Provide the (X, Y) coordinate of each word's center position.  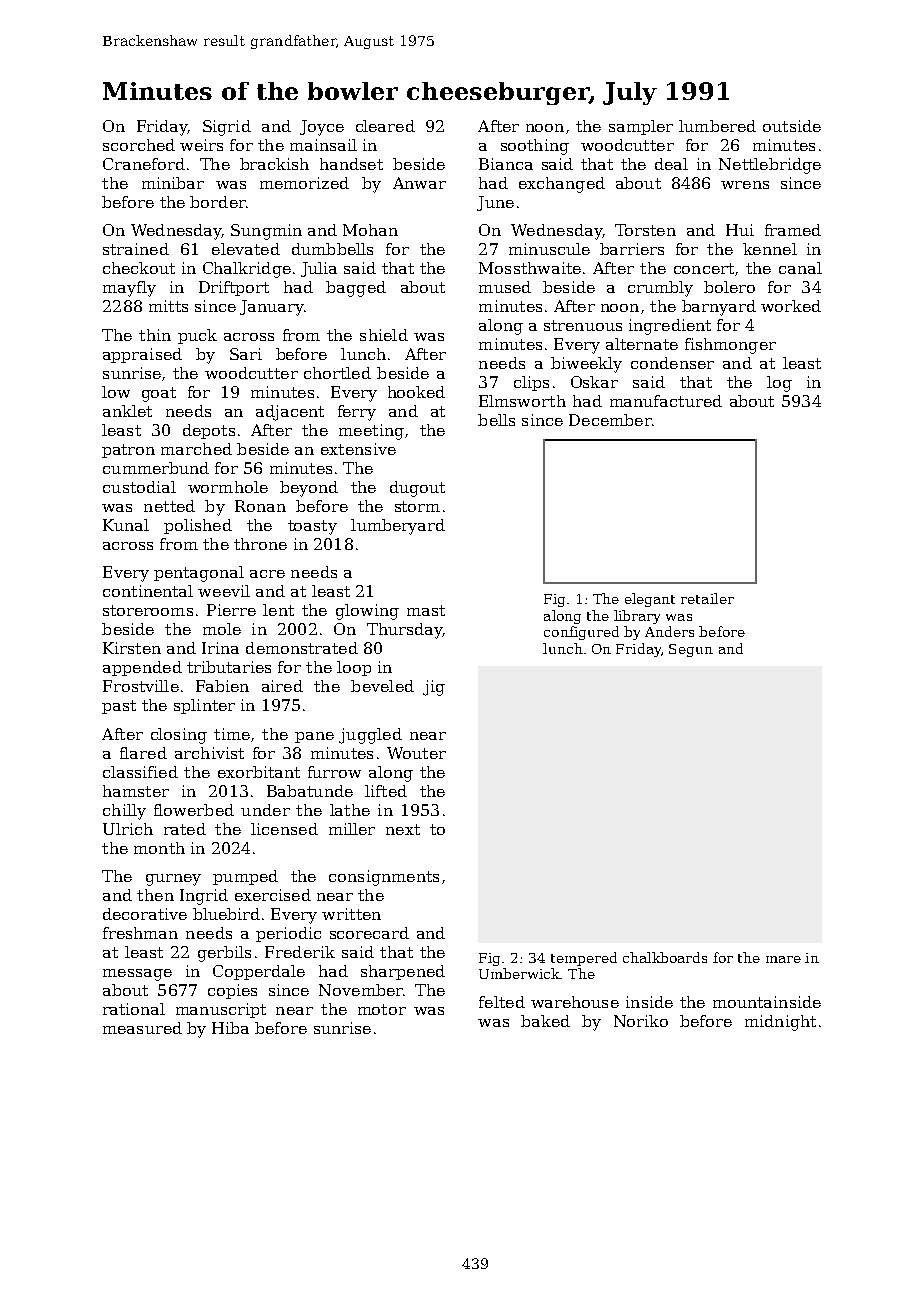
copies (232, 991)
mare (783, 959)
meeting (371, 432)
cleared (385, 126)
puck (197, 336)
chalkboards (665, 957)
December (610, 420)
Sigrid (227, 128)
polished (198, 526)
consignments (384, 878)
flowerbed (194, 810)
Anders (669, 631)
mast (426, 610)
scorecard (369, 933)
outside (792, 126)
